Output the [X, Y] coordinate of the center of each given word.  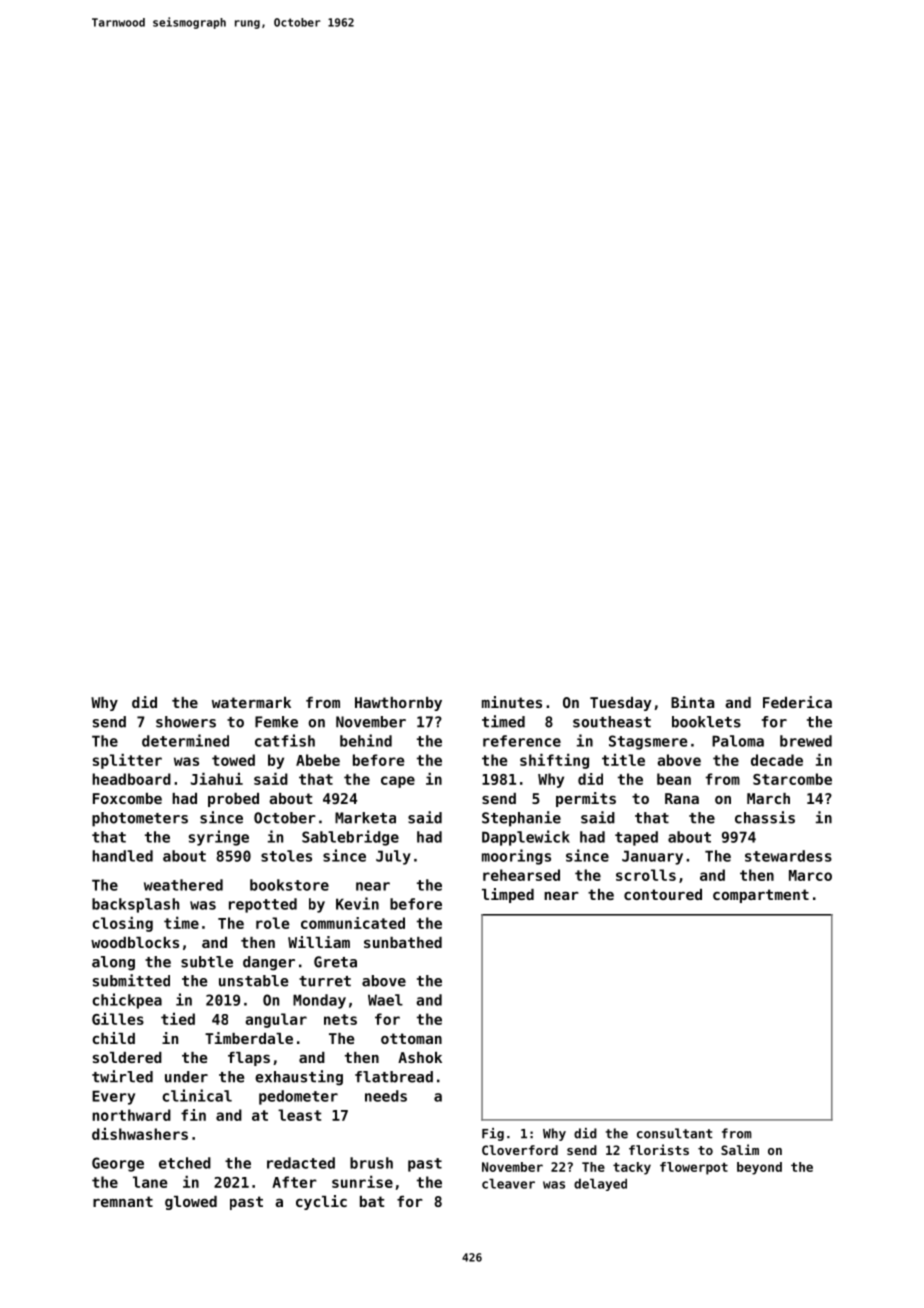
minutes [512, 702]
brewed [806, 741]
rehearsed [521, 875]
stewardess [788, 856]
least [299, 1115]
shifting [554, 761]
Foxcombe [127, 798]
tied [178, 1018]
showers [186, 722]
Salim [740, 1149]
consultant [674, 1133]
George [118, 1164]
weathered [183, 885]
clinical [197, 1095]
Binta [692, 702]
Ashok [420, 1057]
